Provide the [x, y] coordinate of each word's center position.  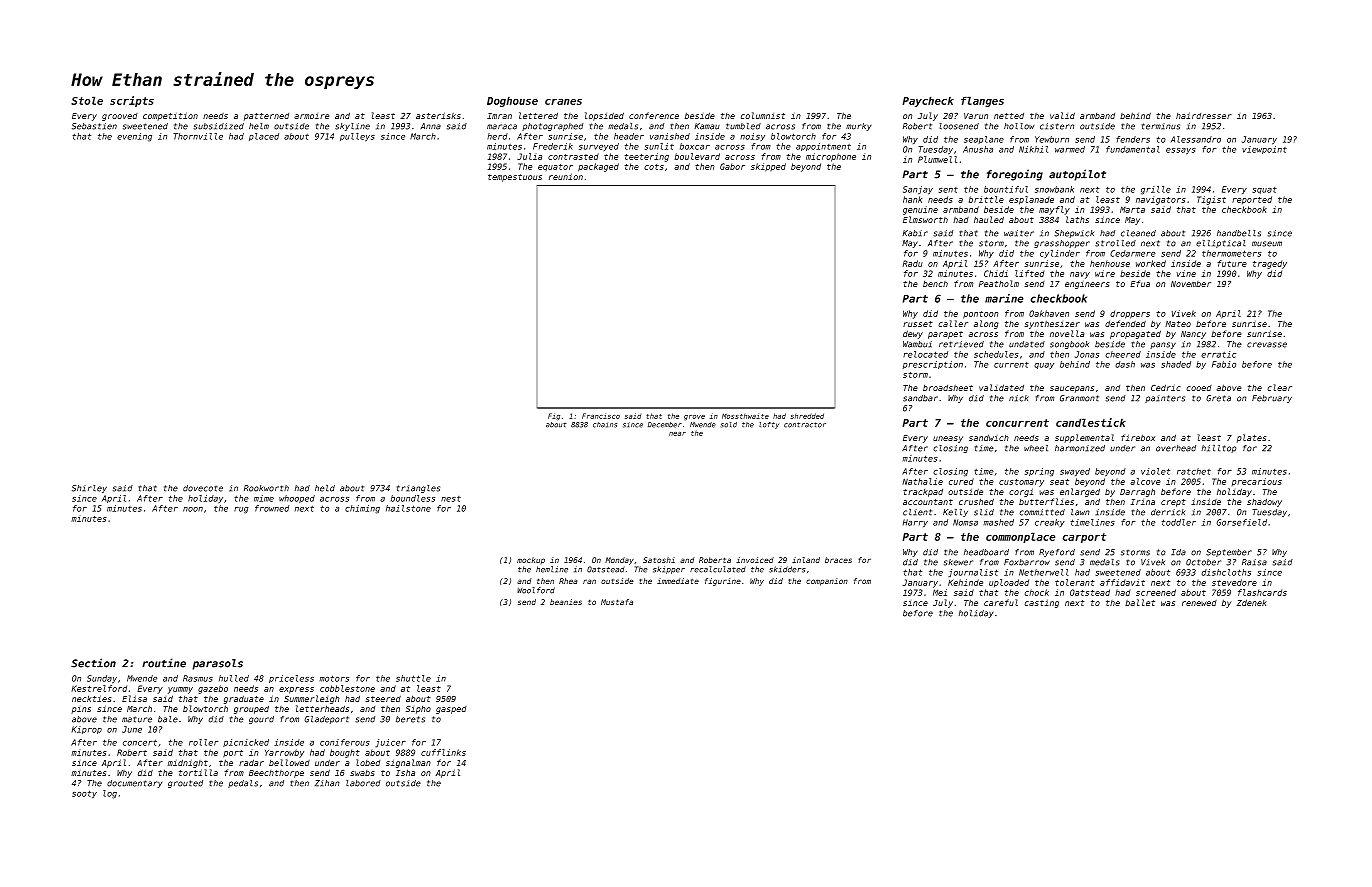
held [325, 488]
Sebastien [94, 126]
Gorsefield [1242, 522]
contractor [805, 425]
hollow [1019, 126]
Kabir [915, 233]
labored [363, 783]
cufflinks [443, 752]
